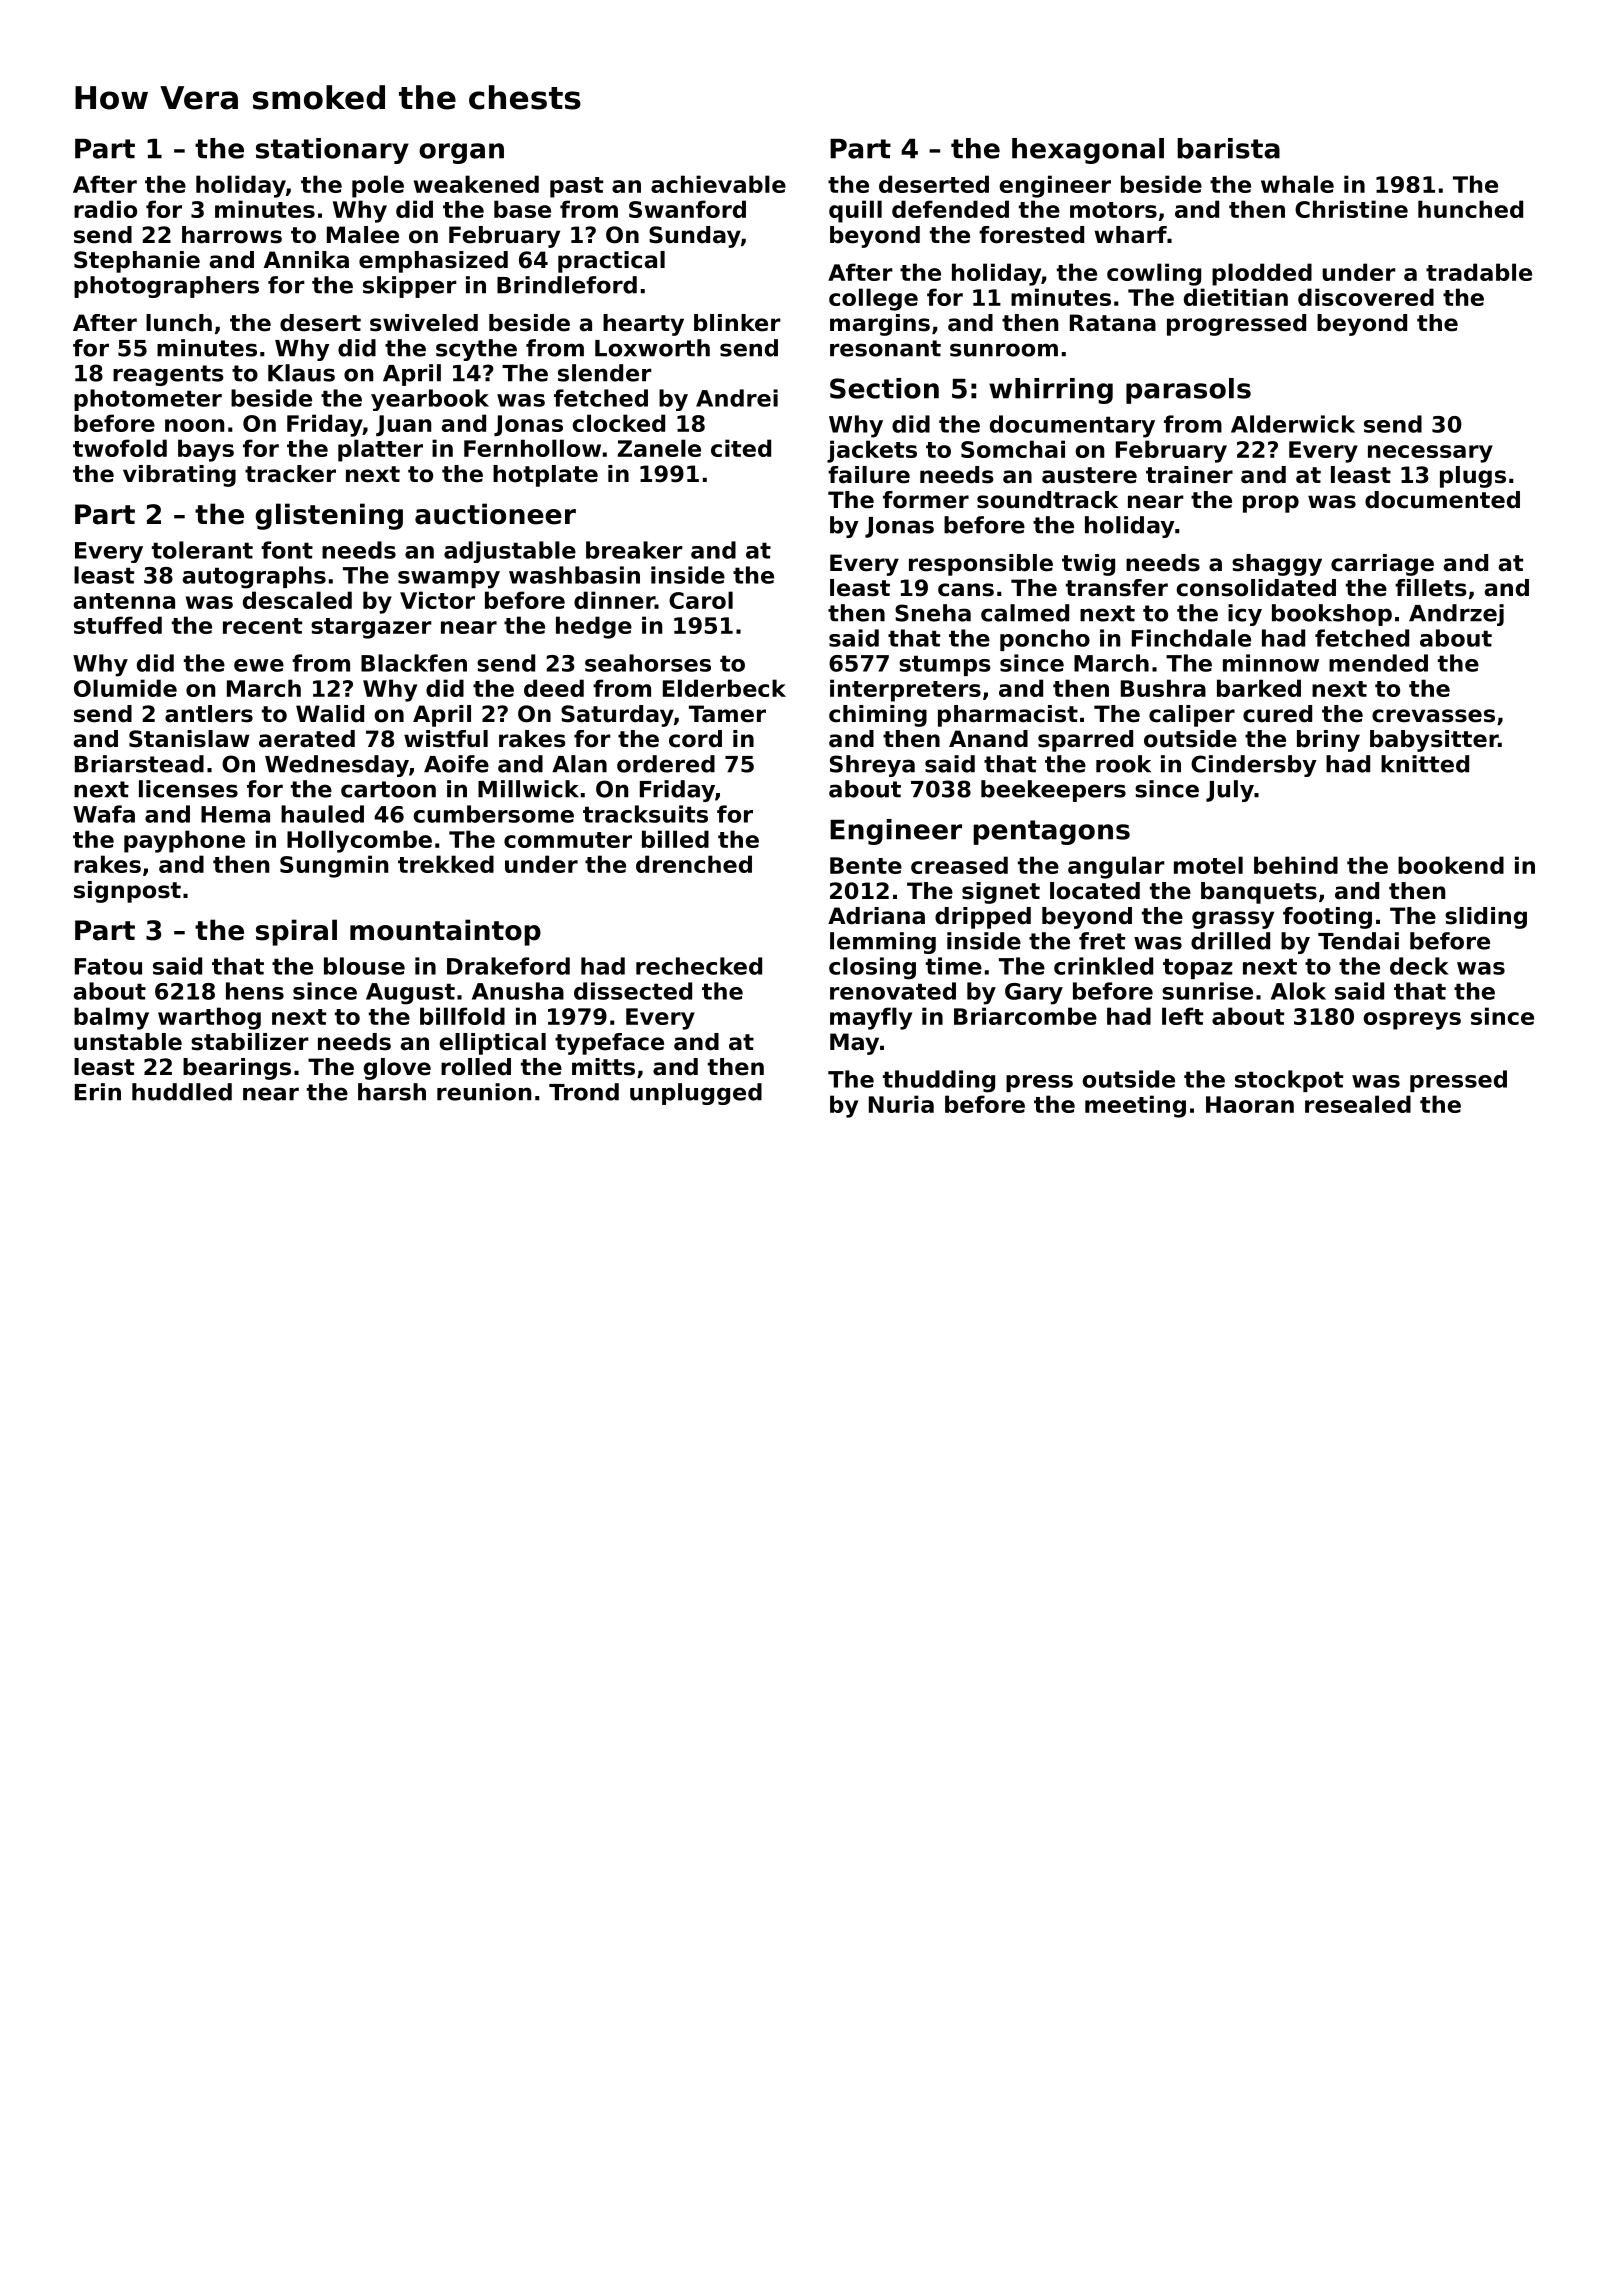 The height and width of the screenshot is (2292, 1620). I want to click on stationary, so click(332, 151).
